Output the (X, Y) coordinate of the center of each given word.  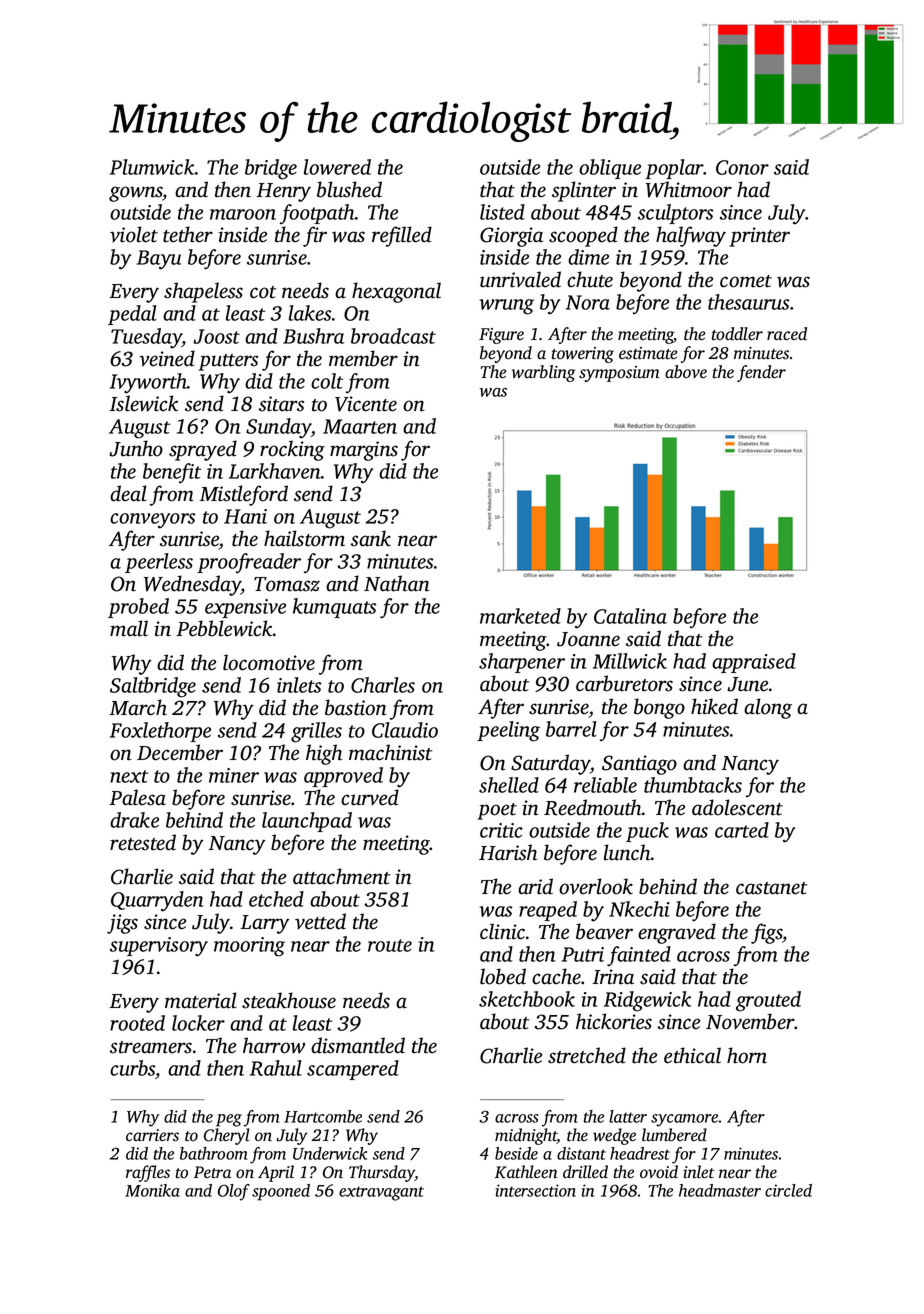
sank (371, 538)
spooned (281, 1192)
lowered (337, 167)
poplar (674, 169)
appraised (754, 663)
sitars (281, 404)
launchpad (307, 822)
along (768, 708)
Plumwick (152, 167)
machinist (390, 752)
